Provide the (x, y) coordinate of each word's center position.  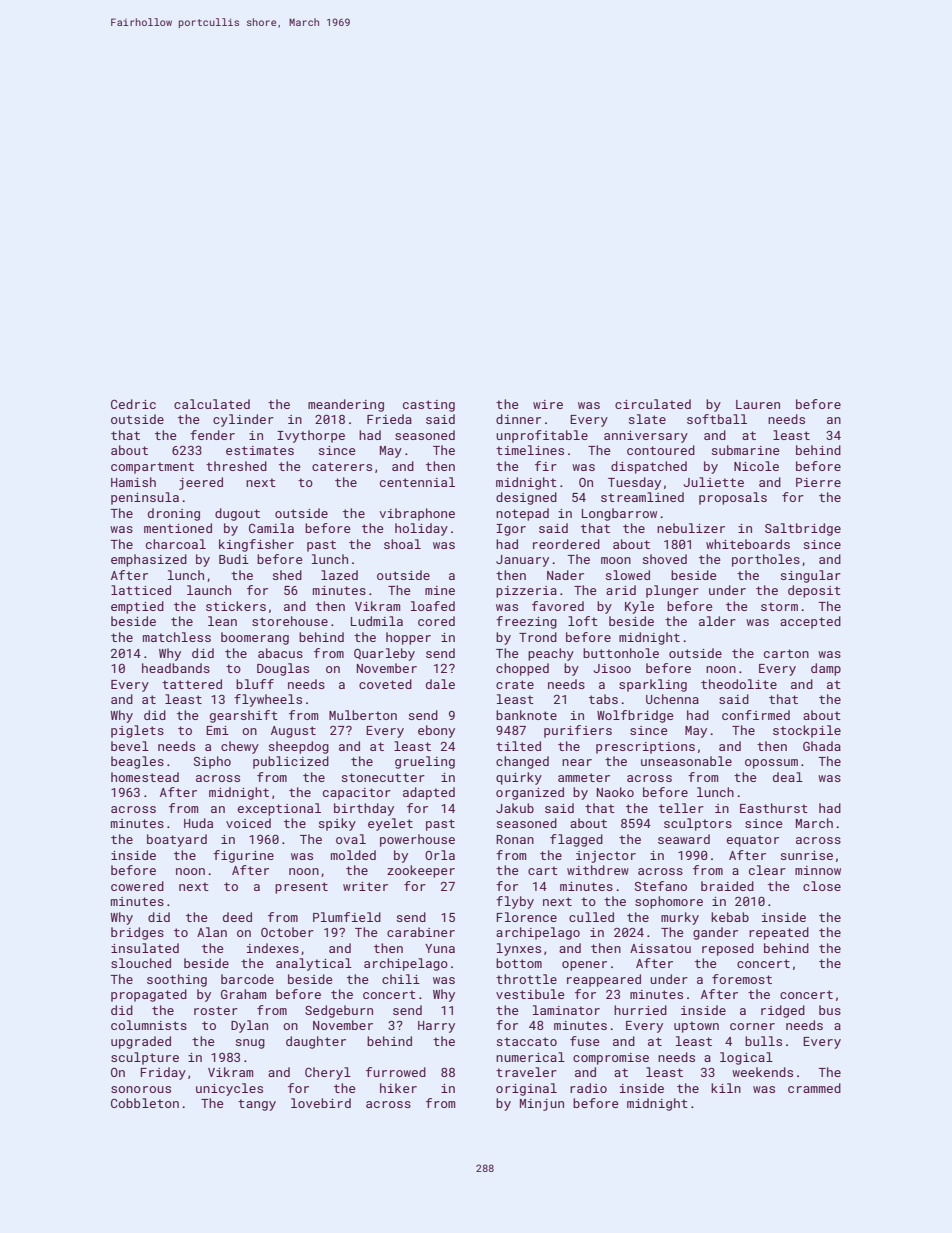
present (301, 888)
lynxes (519, 949)
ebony (436, 731)
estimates (260, 450)
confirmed (756, 715)
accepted (810, 622)
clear (767, 870)
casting (429, 406)
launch (209, 590)
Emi (217, 730)
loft (583, 621)
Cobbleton (145, 1103)
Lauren (758, 404)
